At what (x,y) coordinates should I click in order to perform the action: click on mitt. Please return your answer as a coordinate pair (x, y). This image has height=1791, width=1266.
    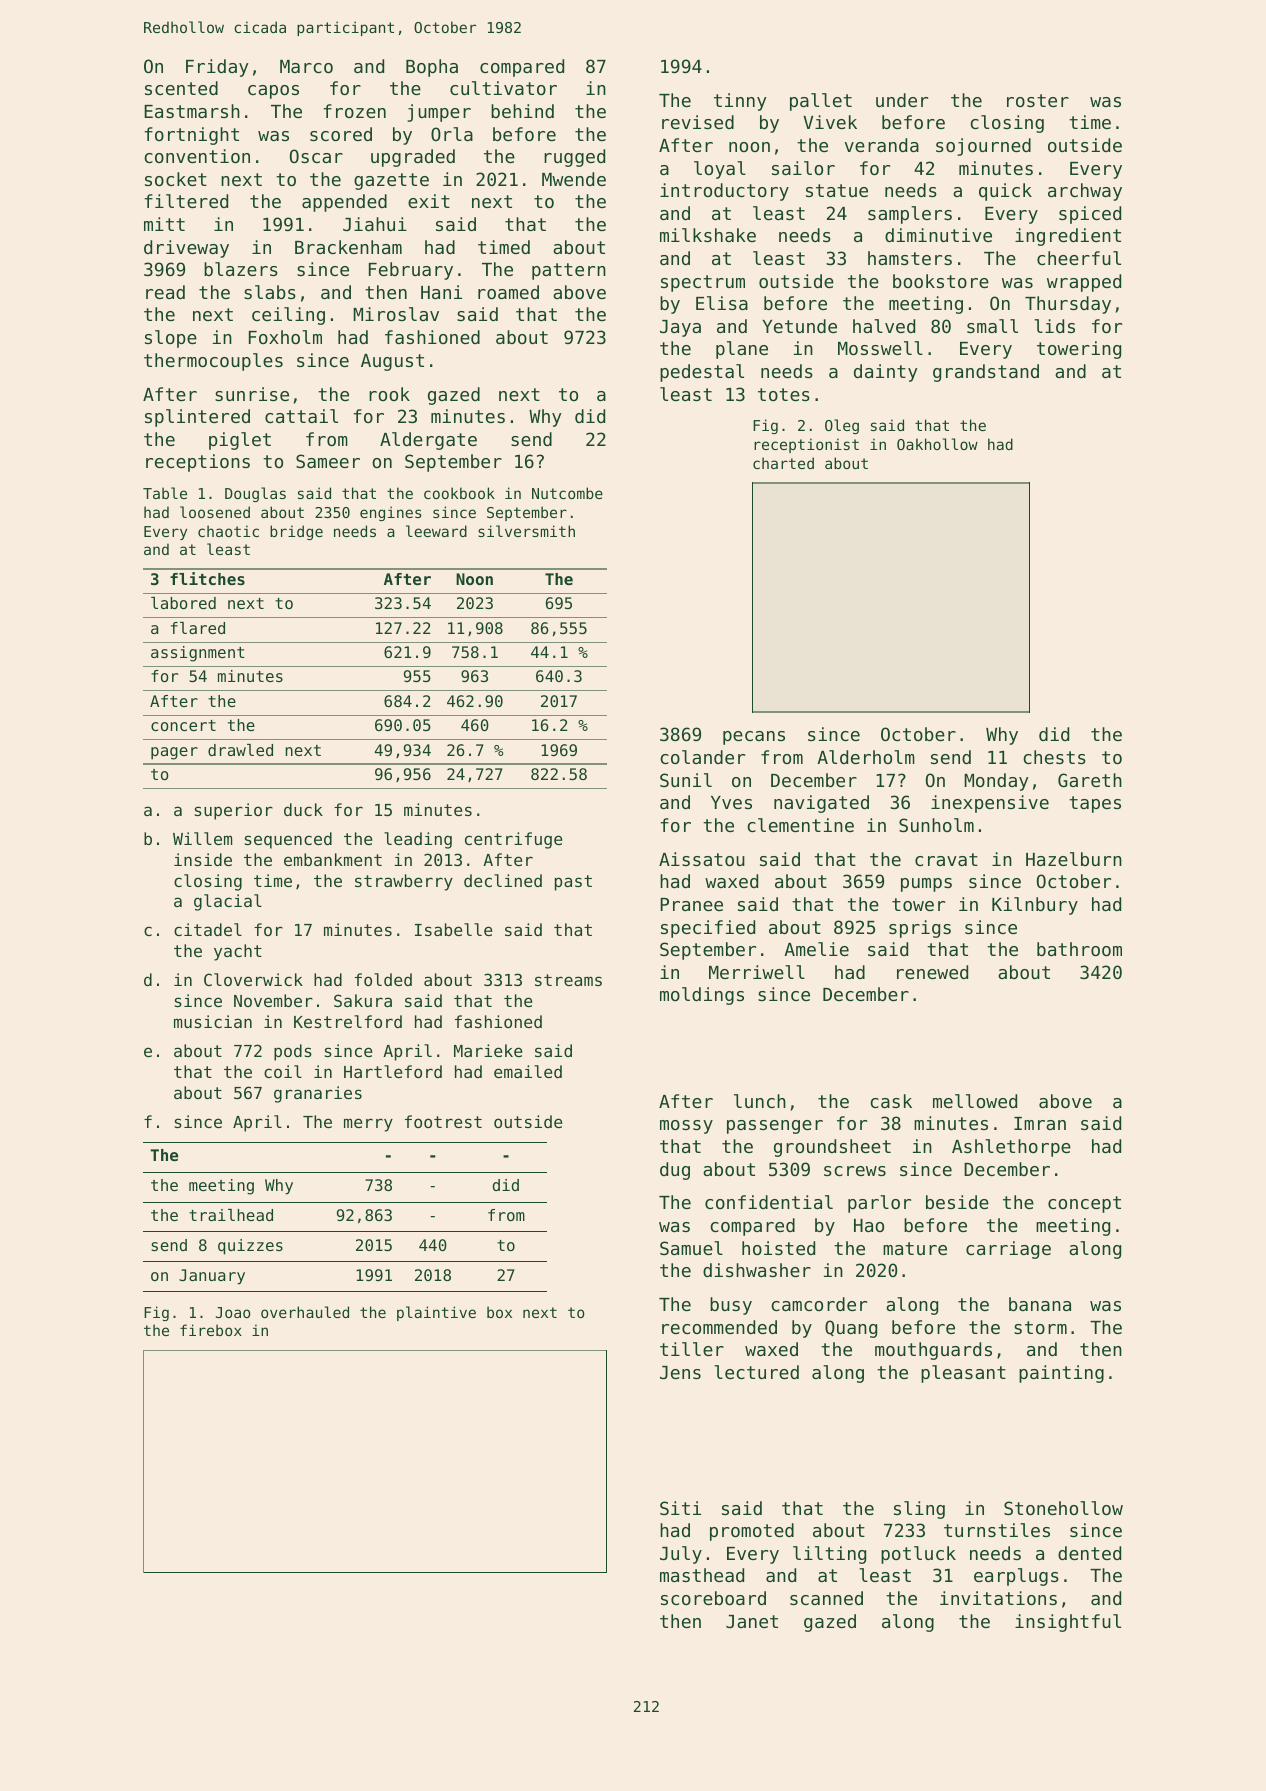
    Looking at the image, I should click on (164, 224).
